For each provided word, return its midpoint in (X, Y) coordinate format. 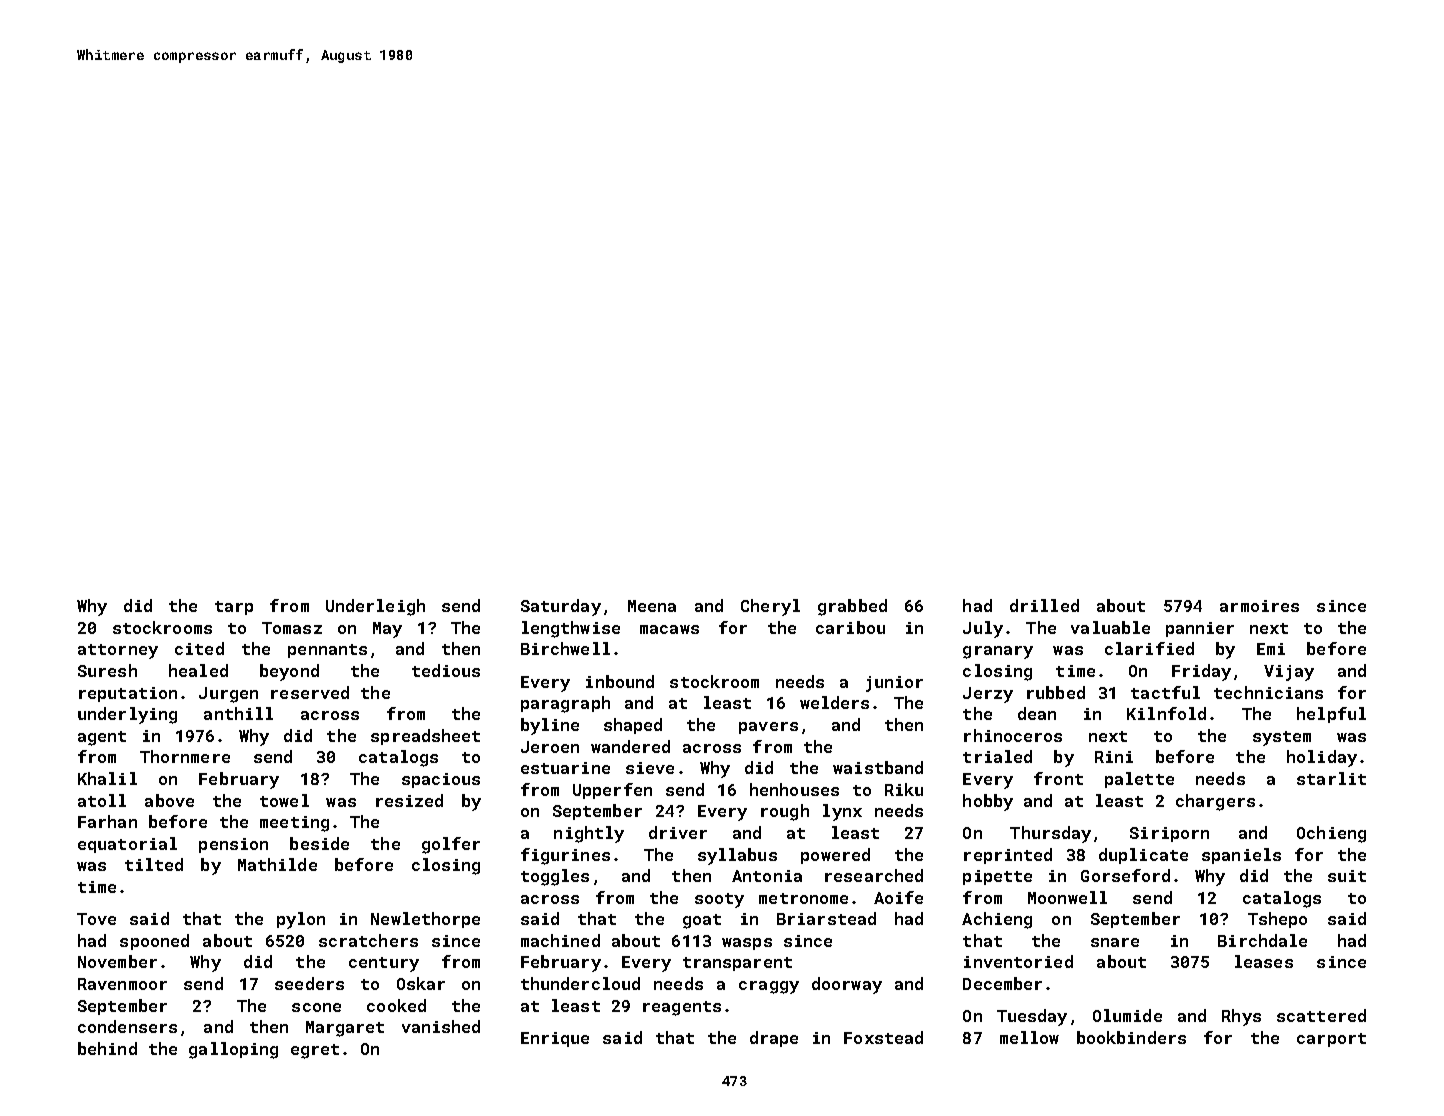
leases (1264, 961)
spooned (154, 942)
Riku (904, 789)
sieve (650, 768)
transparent (737, 964)
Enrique (555, 1039)
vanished (441, 1026)
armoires (1259, 606)
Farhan (107, 821)
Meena (652, 606)
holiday (1322, 758)
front (1058, 778)
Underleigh (375, 607)
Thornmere (185, 756)
